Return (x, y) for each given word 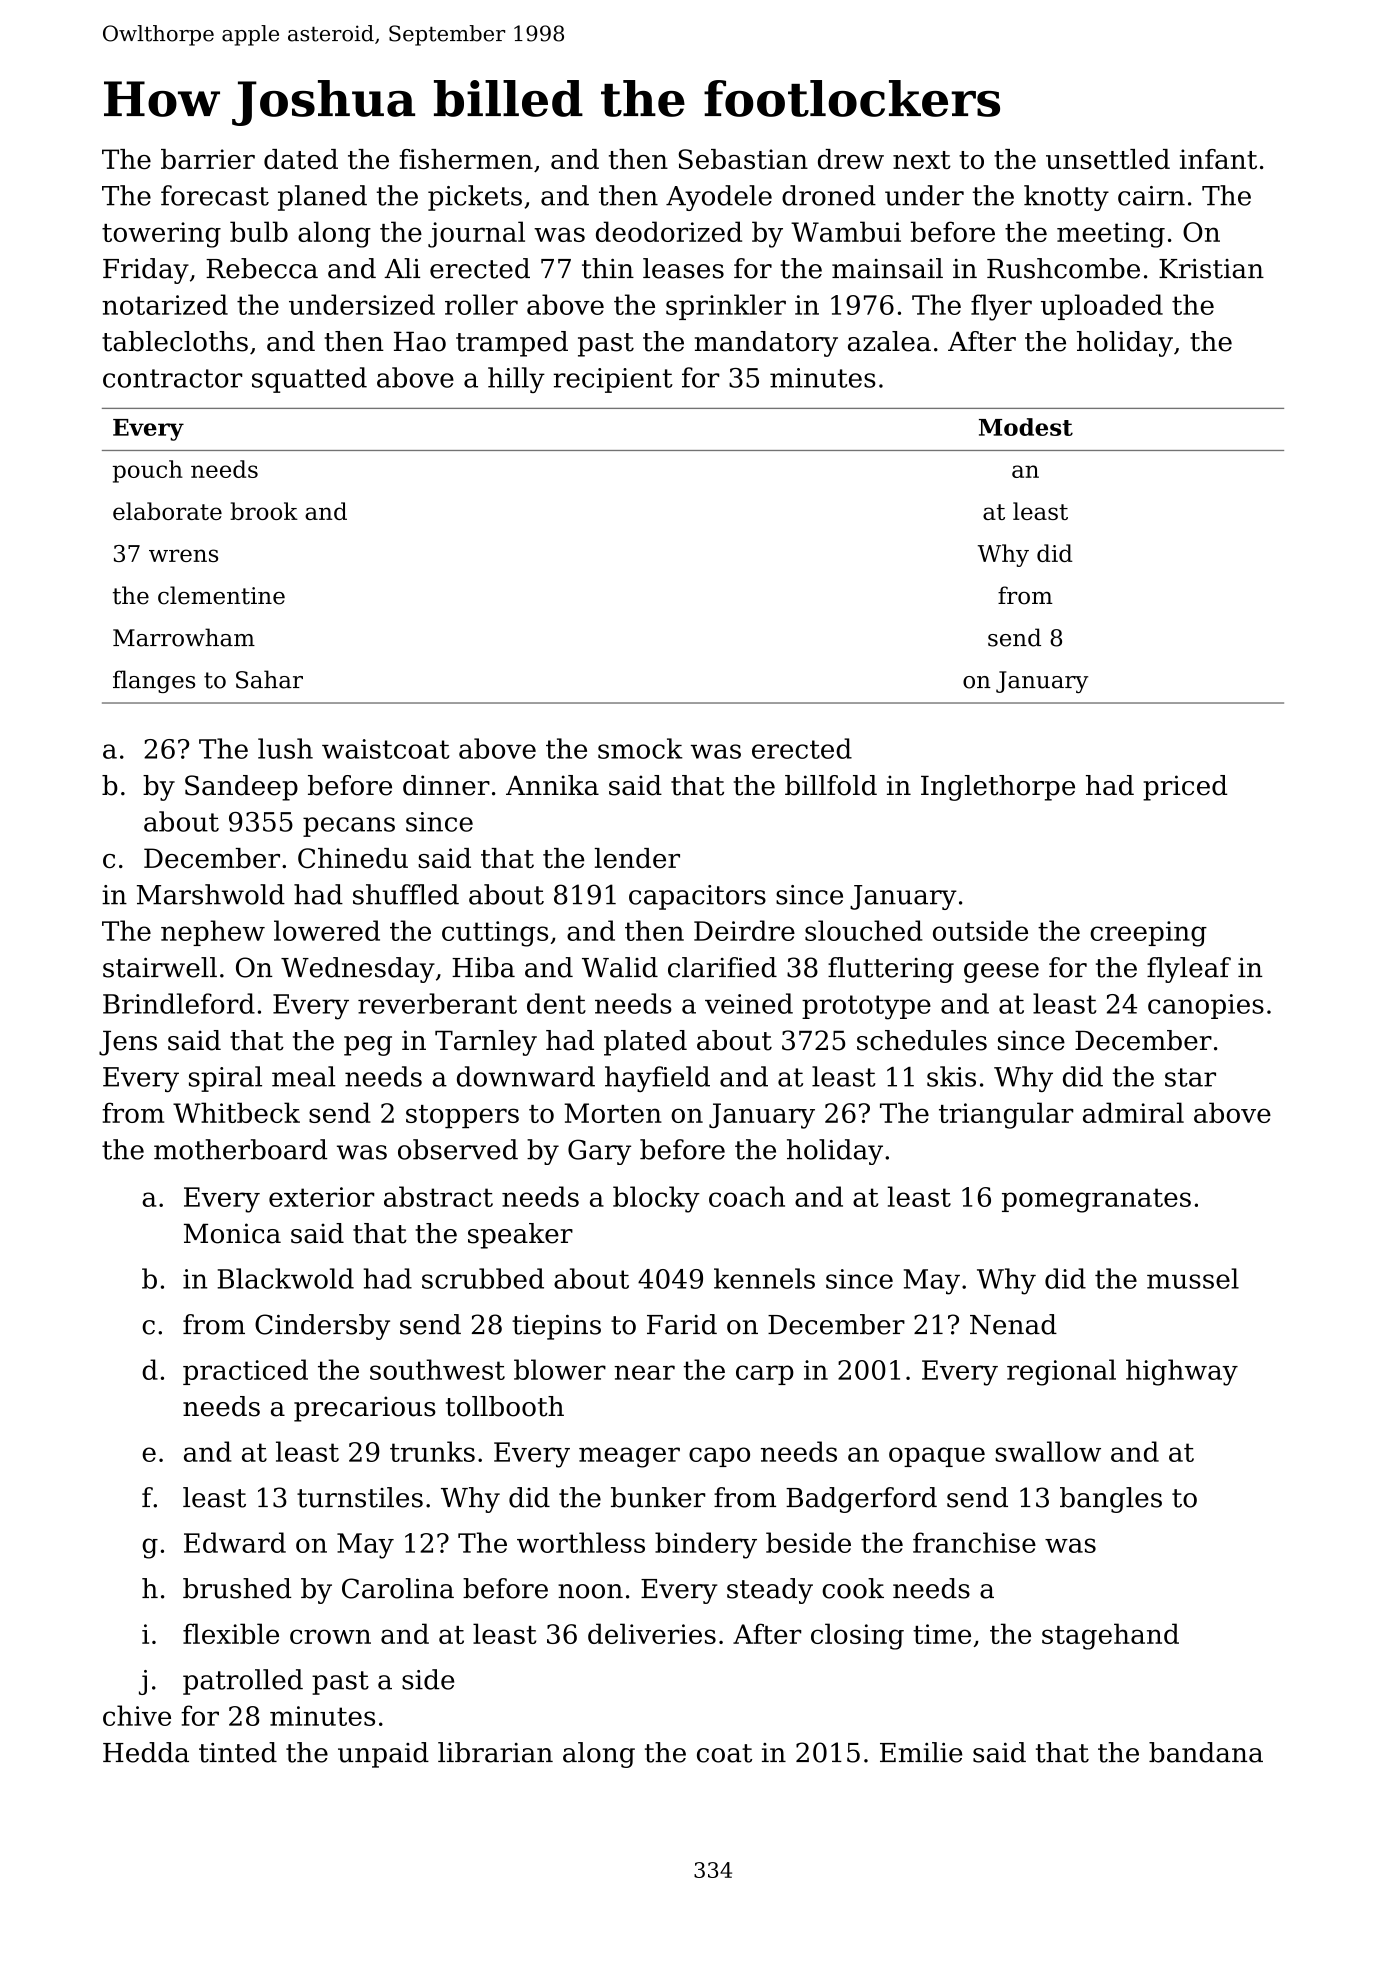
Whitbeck (236, 1112)
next (922, 160)
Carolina (398, 1588)
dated (301, 159)
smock (640, 748)
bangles (1111, 1500)
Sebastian (743, 159)
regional (1061, 1372)
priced (1185, 788)
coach (747, 1196)
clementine (221, 595)
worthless (581, 1542)
